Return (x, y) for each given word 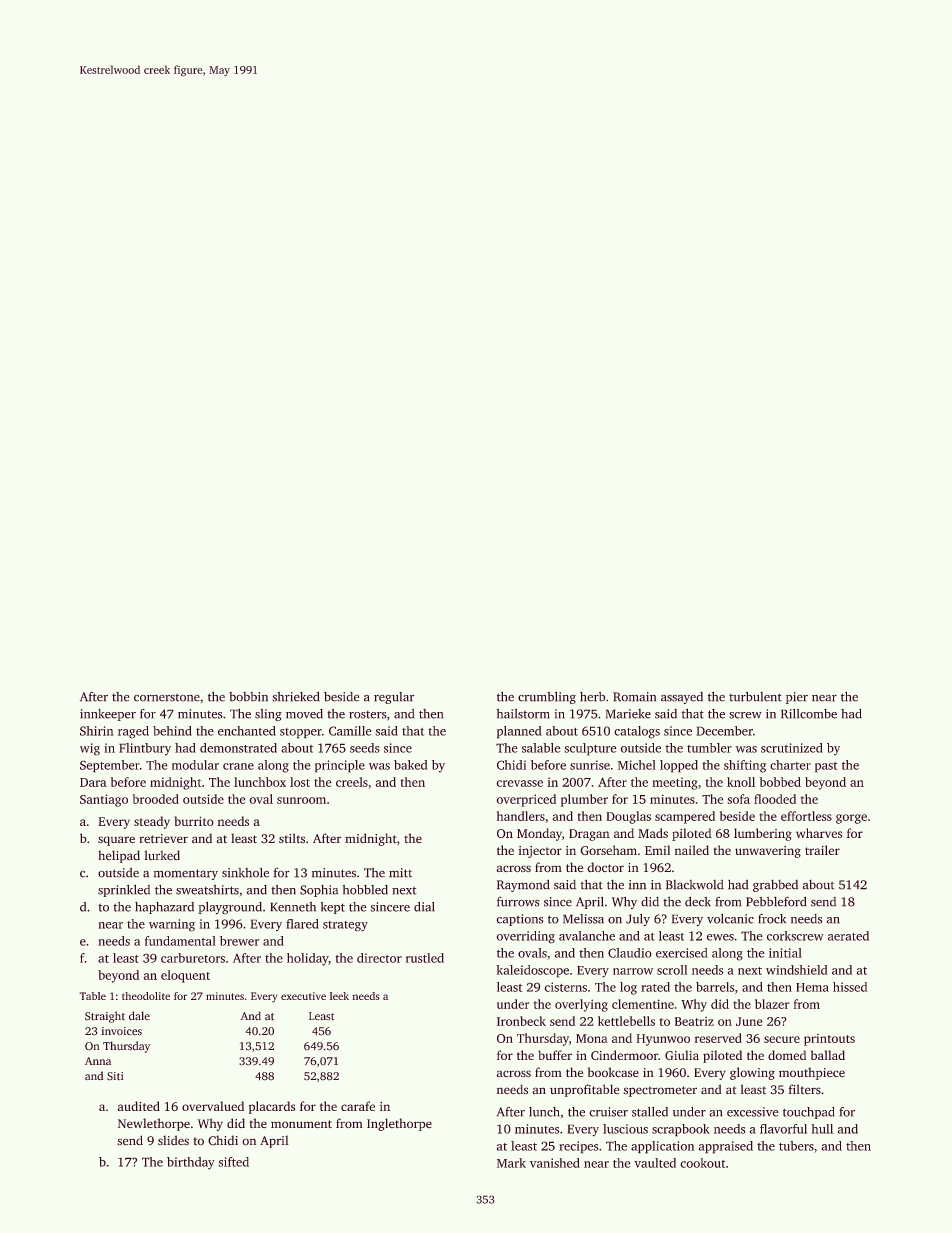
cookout (702, 1163)
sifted (233, 1162)
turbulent (755, 696)
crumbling (547, 697)
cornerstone (167, 697)
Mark (511, 1163)
